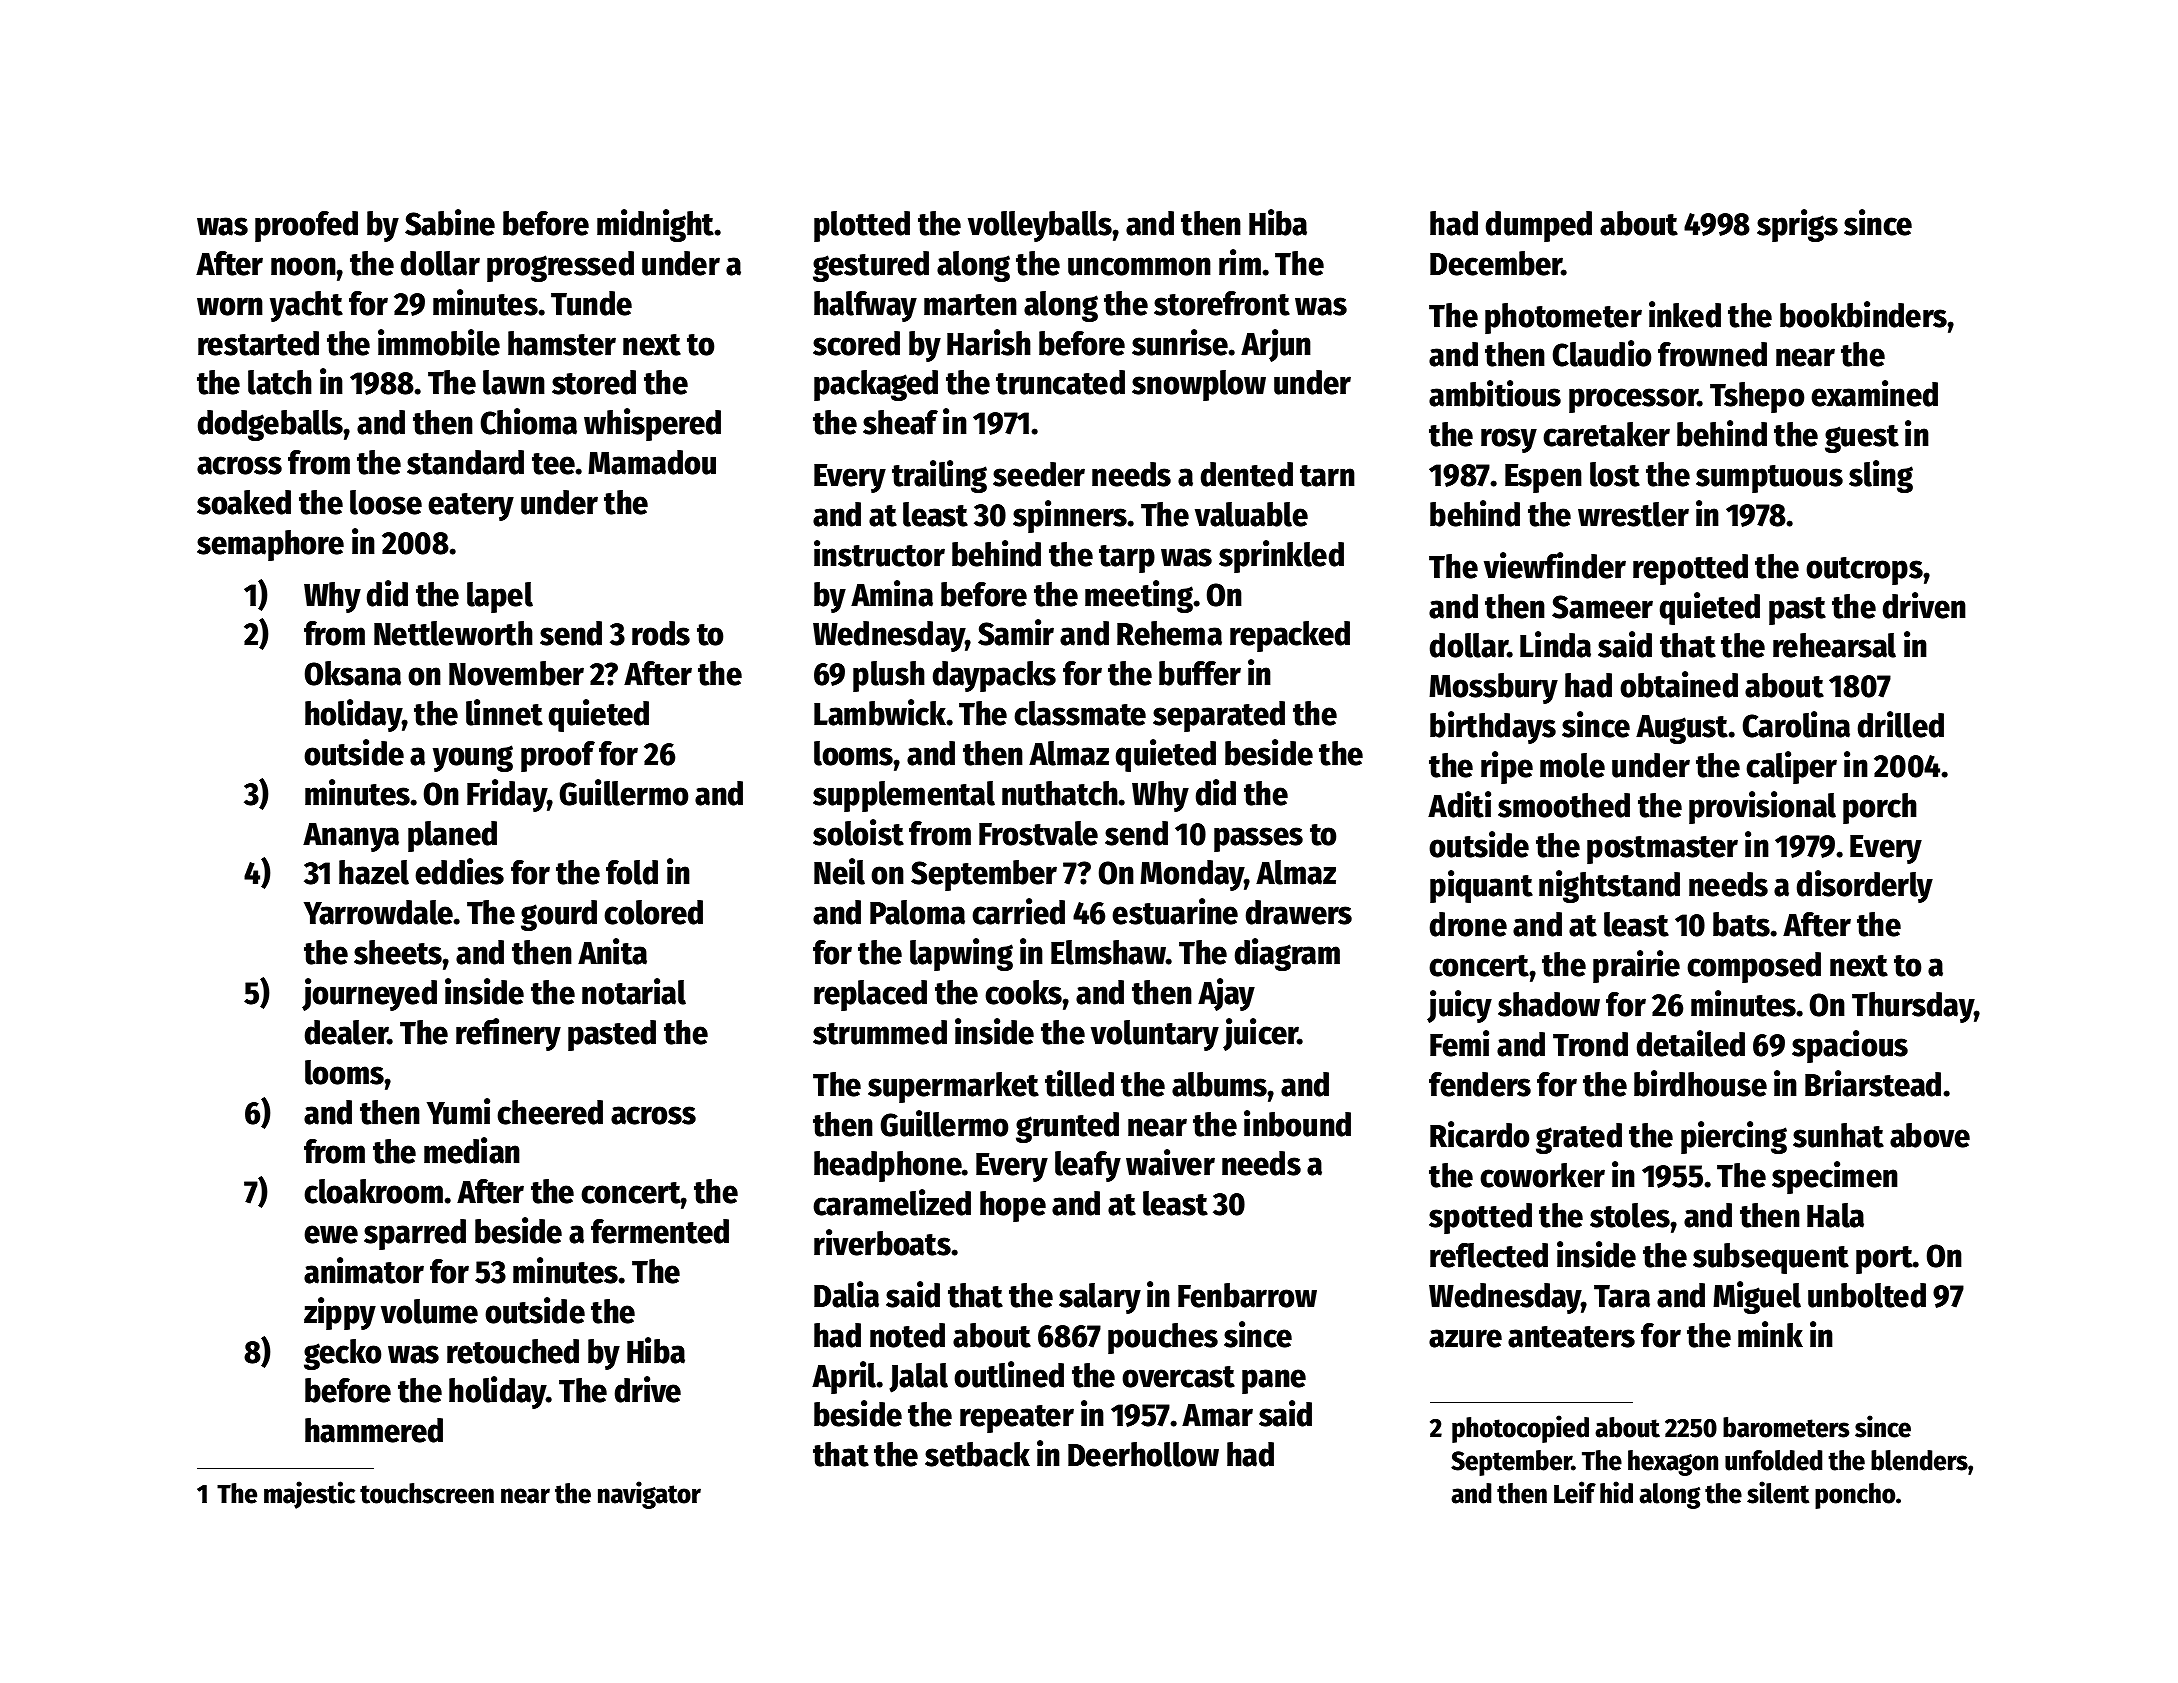 This screenshot has width=2178, height=1683. What do you see at coordinates (280, 382) in the screenshot?
I see `latch` at bounding box center [280, 382].
